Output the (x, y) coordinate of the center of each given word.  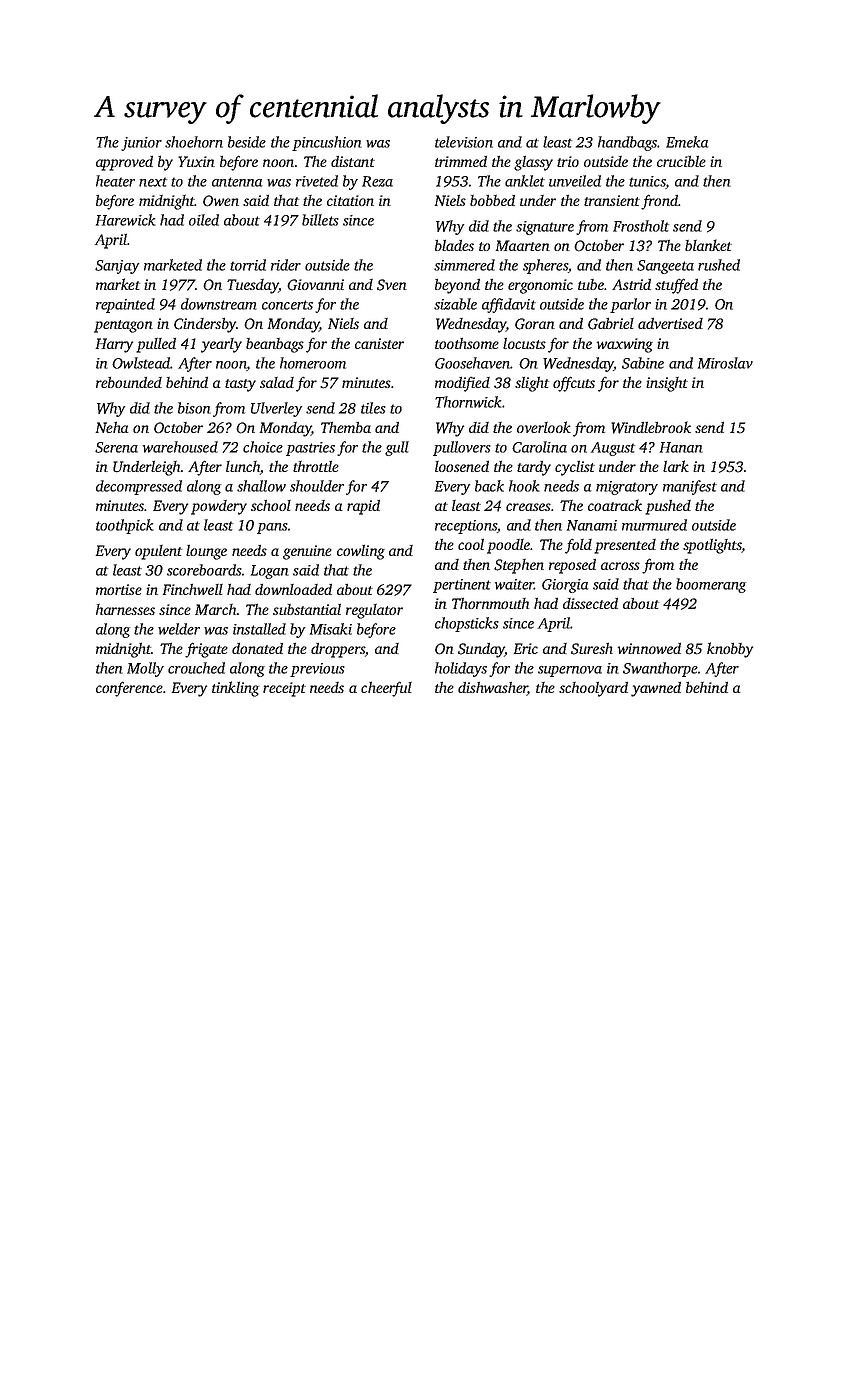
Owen (221, 201)
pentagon (123, 326)
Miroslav (725, 363)
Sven (392, 285)
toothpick (125, 526)
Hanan (681, 447)
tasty (240, 385)
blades (454, 245)
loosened (462, 466)
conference (129, 689)
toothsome (467, 343)
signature (545, 228)
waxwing (625, 345)
